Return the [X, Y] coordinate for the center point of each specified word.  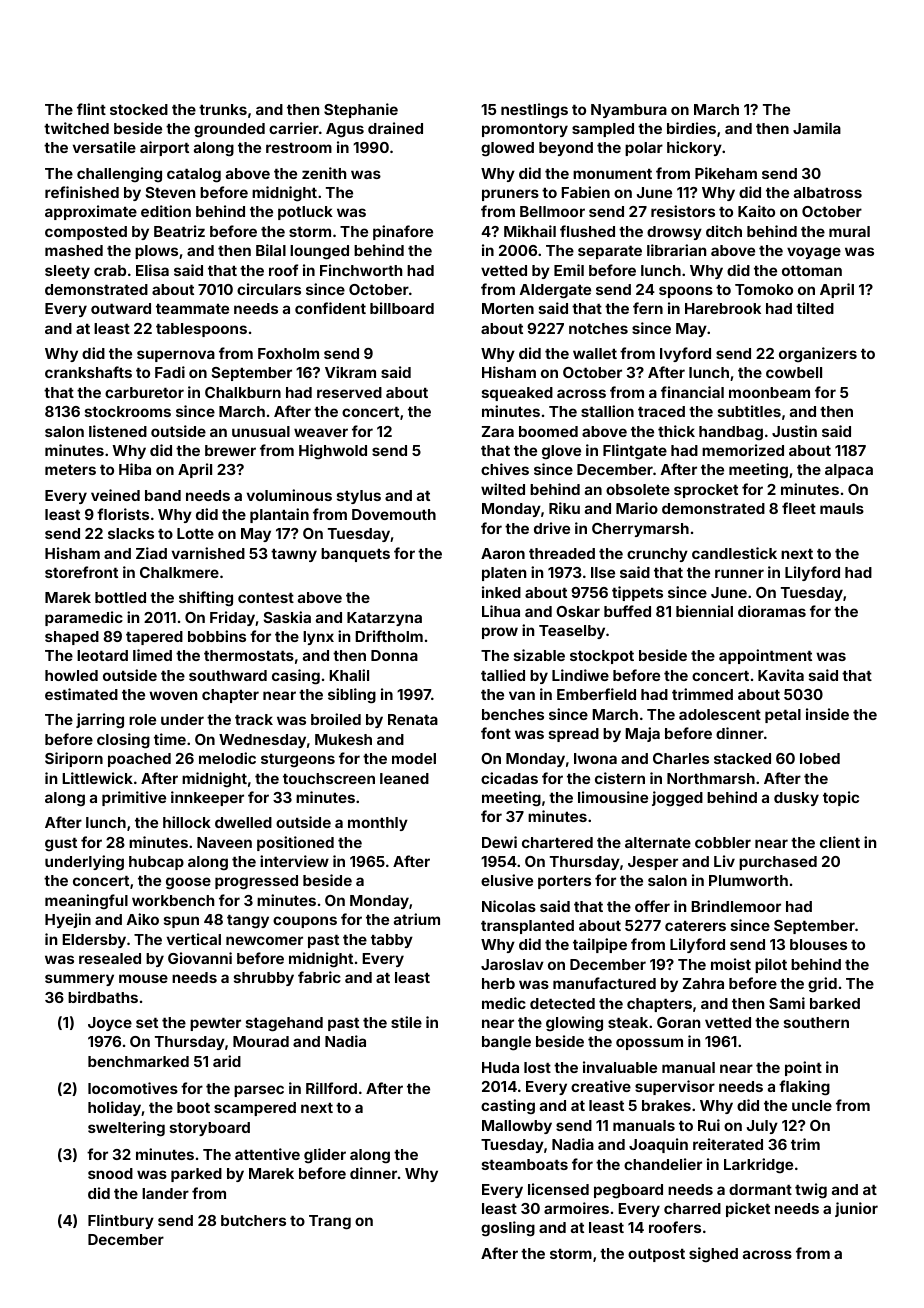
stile [406, 1022]
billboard [402, 308]
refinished [82, 192]
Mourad [261, 1041]
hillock [187, 822]
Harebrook [723, 308]
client [840, 842]
